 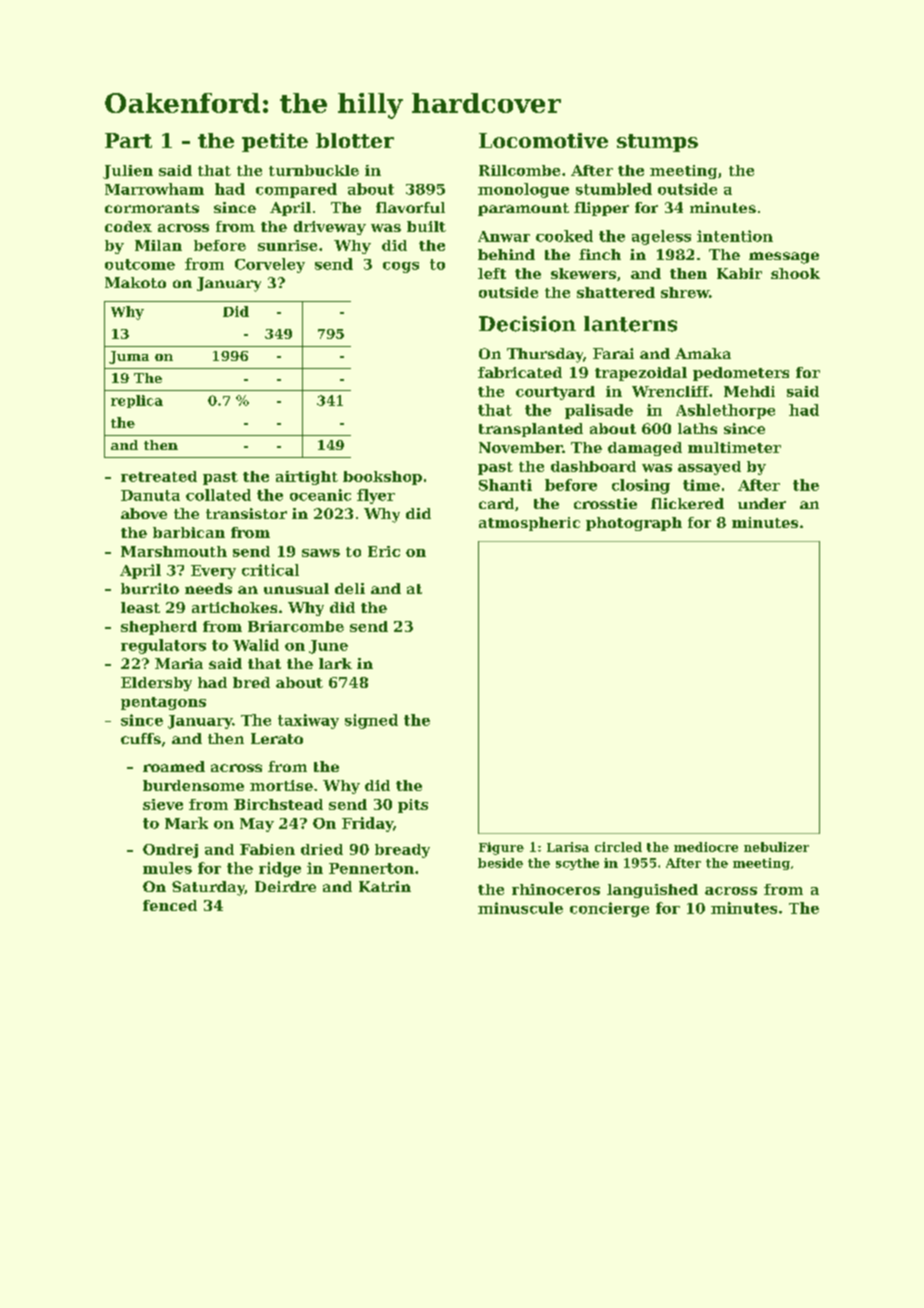 I want to click on Juma, so click(x=129, y=357).
